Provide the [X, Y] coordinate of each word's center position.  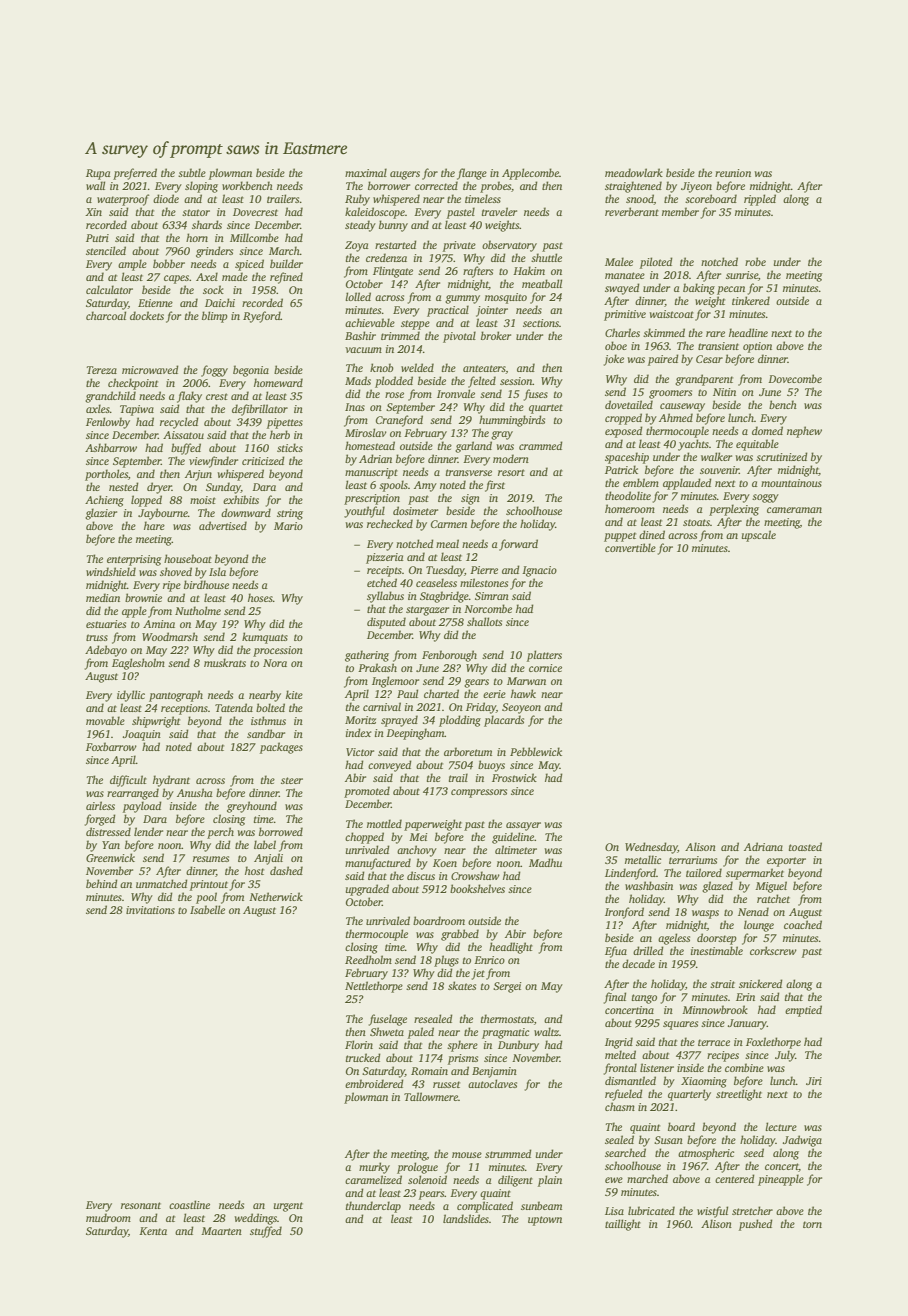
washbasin [649, 885]
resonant [141, 1205]
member [680, 211]
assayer [523, 826]
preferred [135, 174]
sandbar [266, 733]
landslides [466, 1218]
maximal [366, 172]
